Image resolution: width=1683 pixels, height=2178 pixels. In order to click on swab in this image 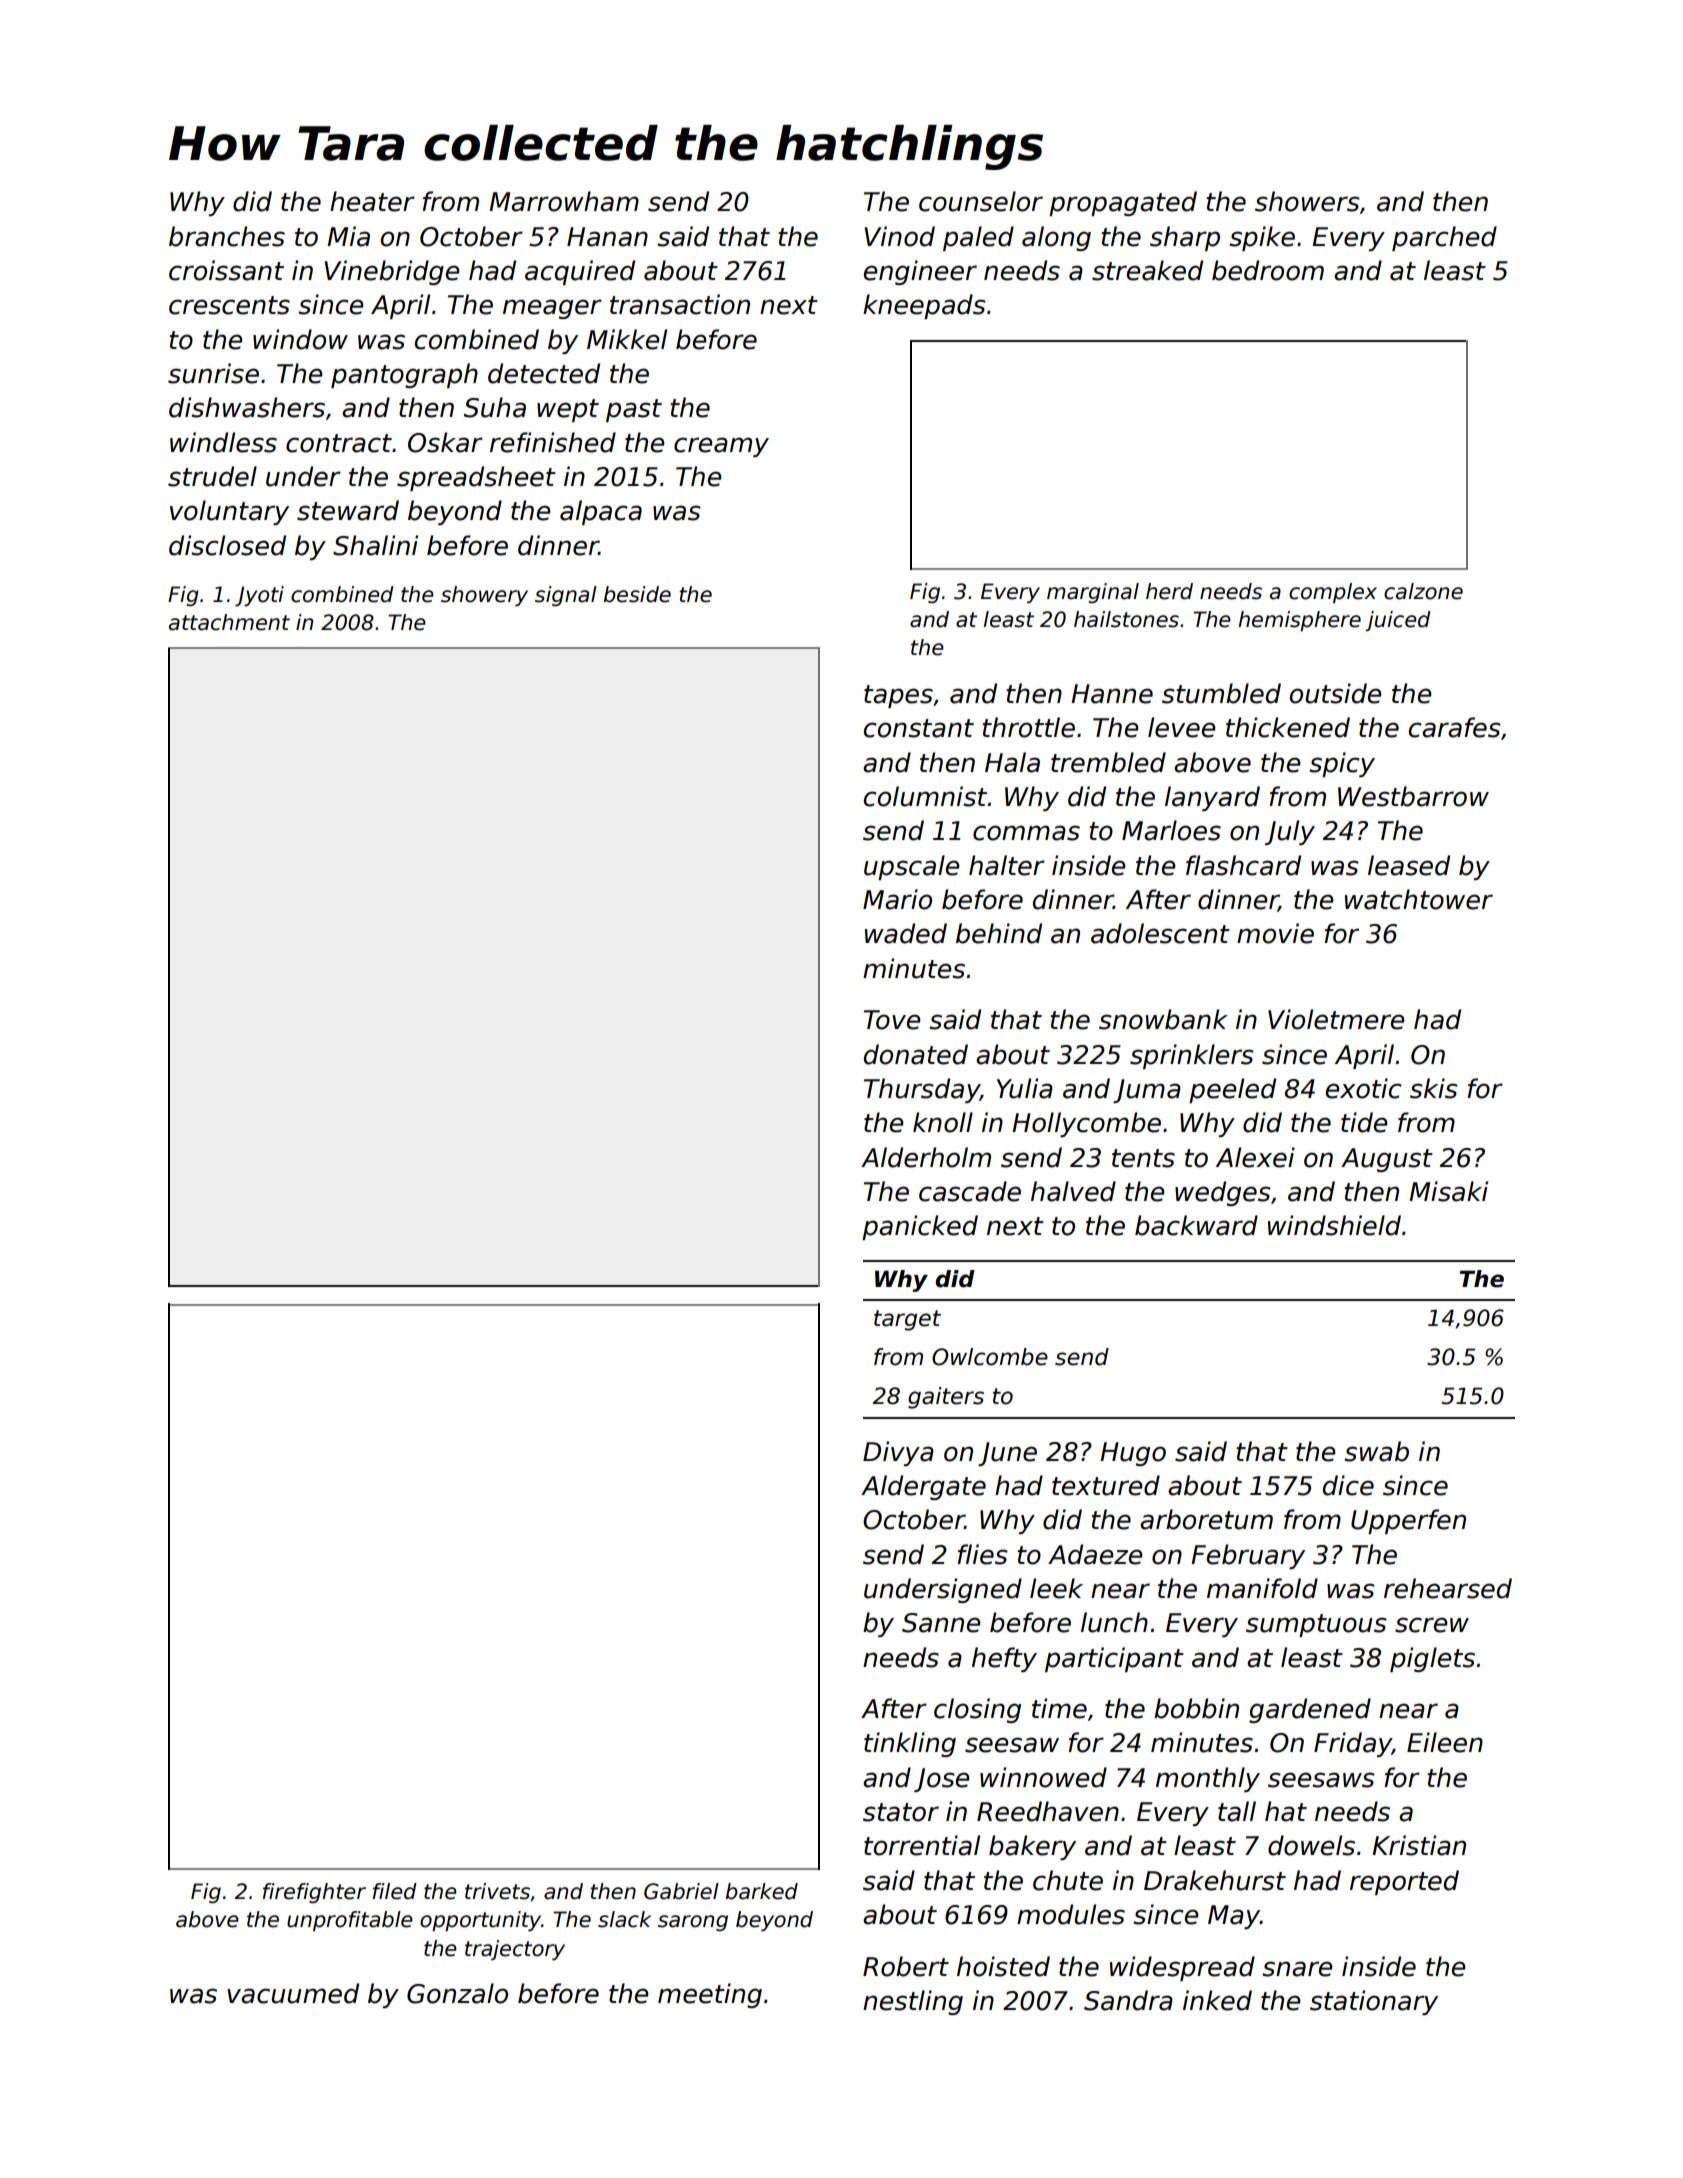, I will do `click(1376, 1451)`.
